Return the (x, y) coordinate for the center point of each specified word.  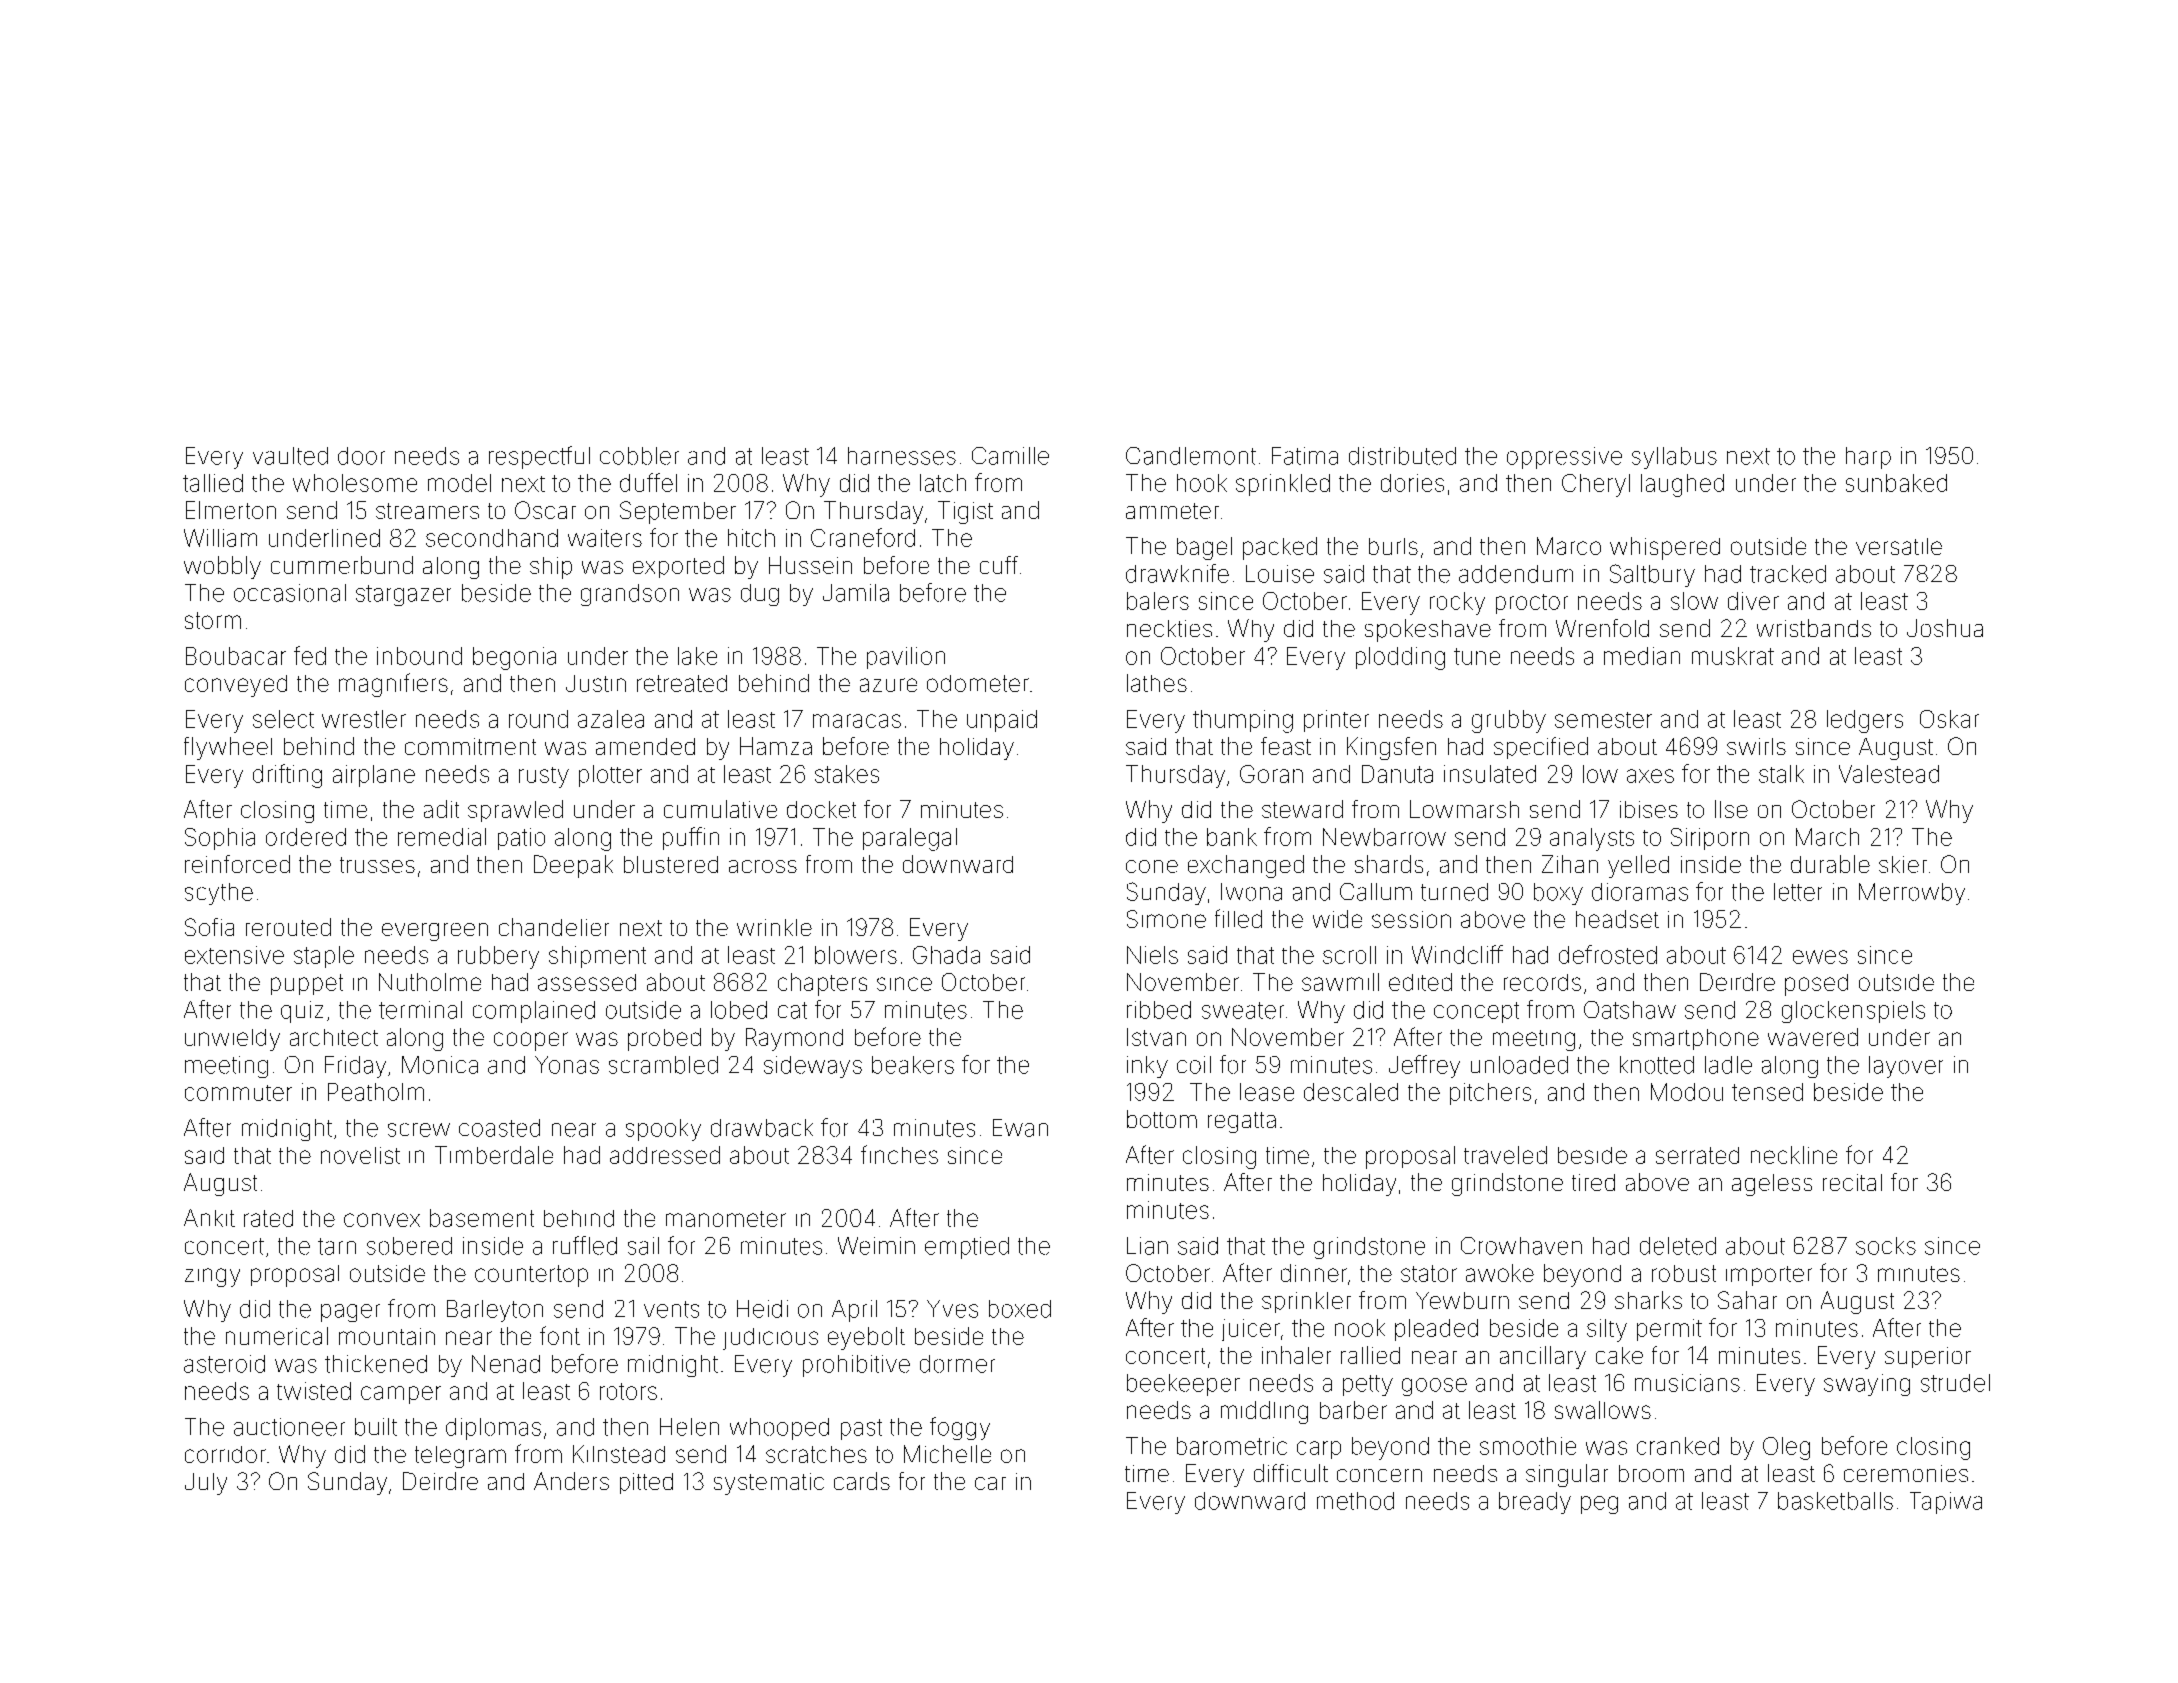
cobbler (639, 456)
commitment (470, 746)
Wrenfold (1602, 628)
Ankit (209, 1218)
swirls (1756, 746)
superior (1928, 1357)
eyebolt (866, 1338)
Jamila (856, 593)
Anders (571, 1481)
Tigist (965, 512)
